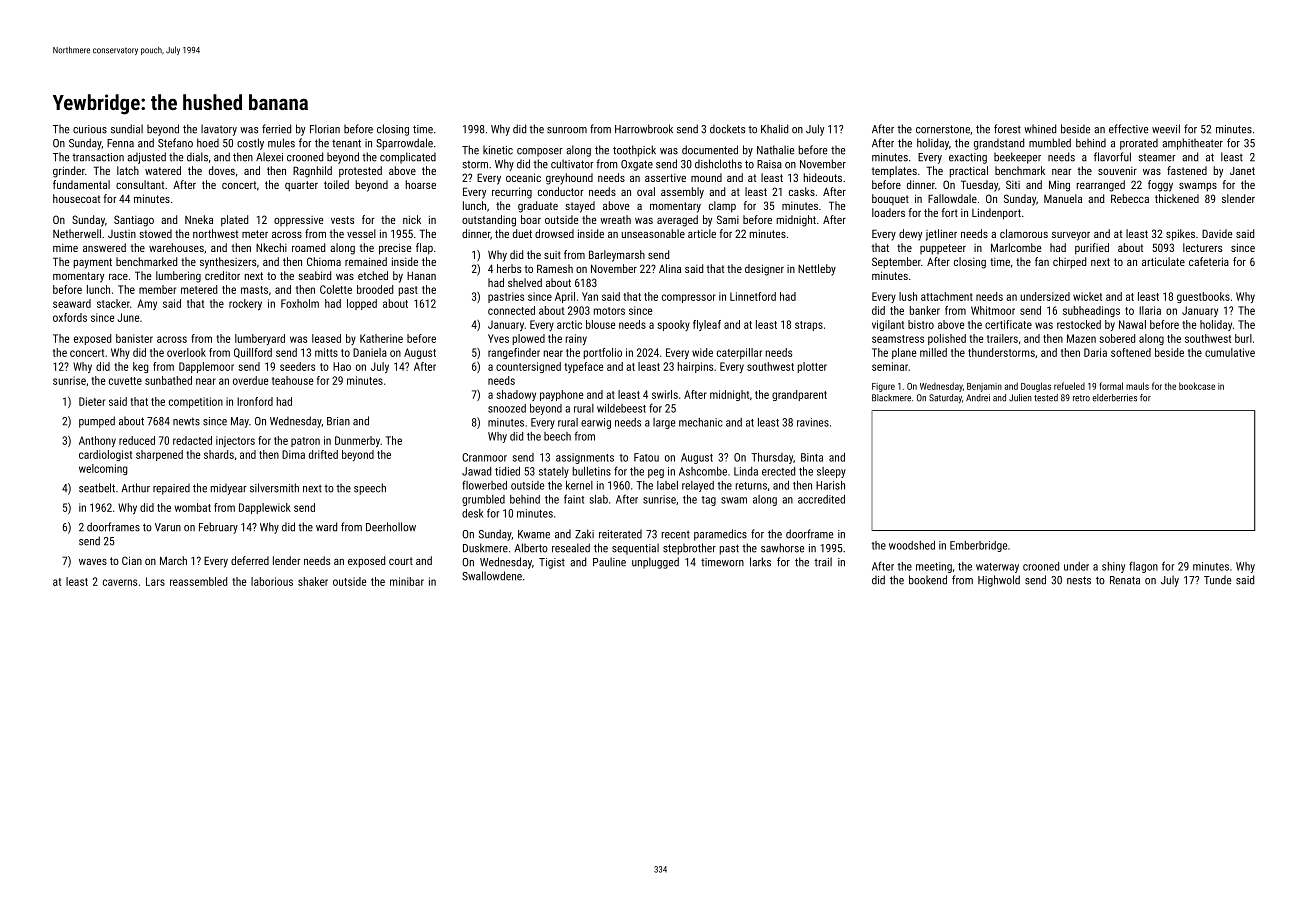 The height and width of the screenshot is (924, 1308). I want to click on Varun, so click(168, 527).
